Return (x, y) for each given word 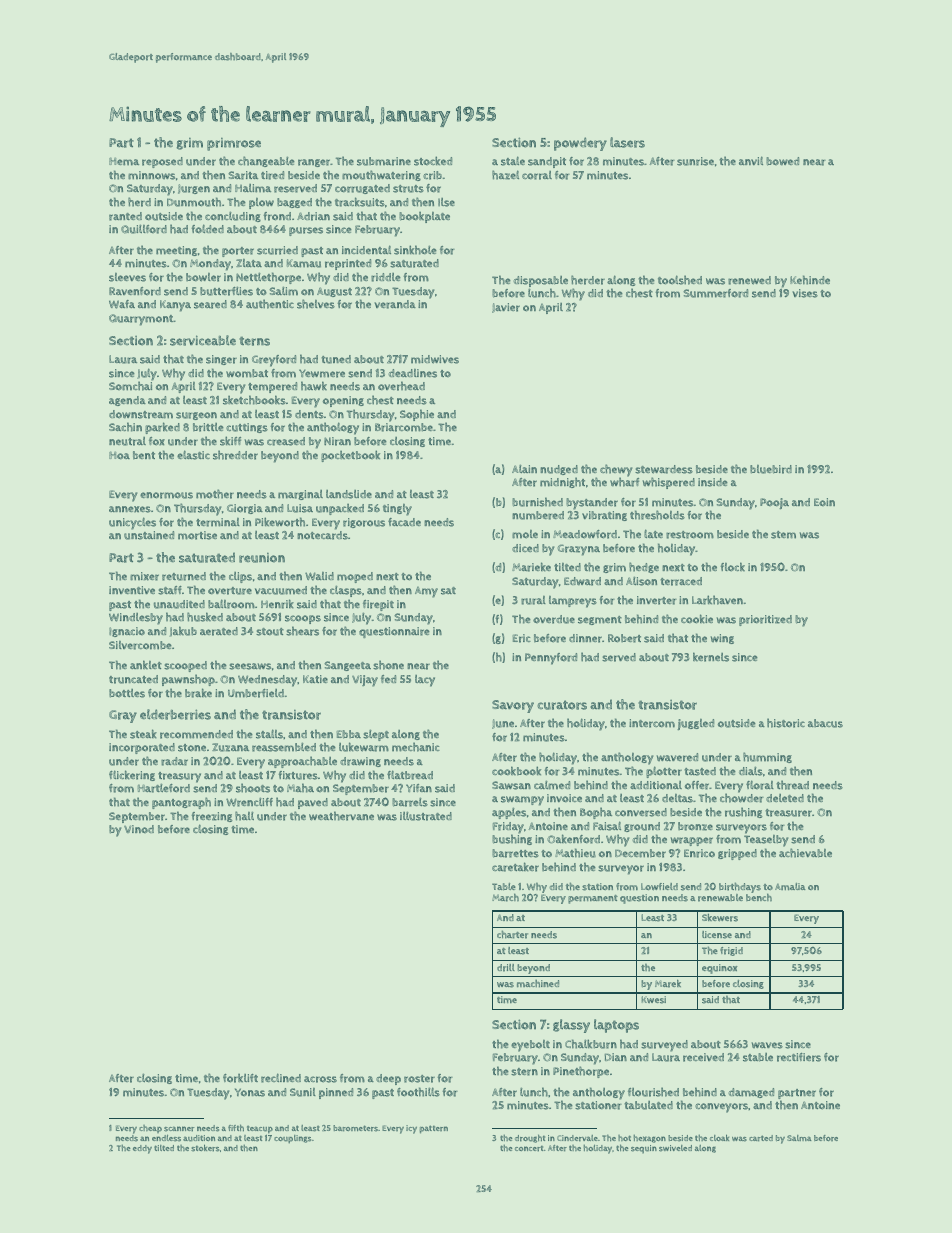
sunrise (695, 161)
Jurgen (194, 189)
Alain (524, 469)
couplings (292, 1139)
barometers (355, 1128)
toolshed (680, 280)
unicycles (132, 523)
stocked (433, 161)
